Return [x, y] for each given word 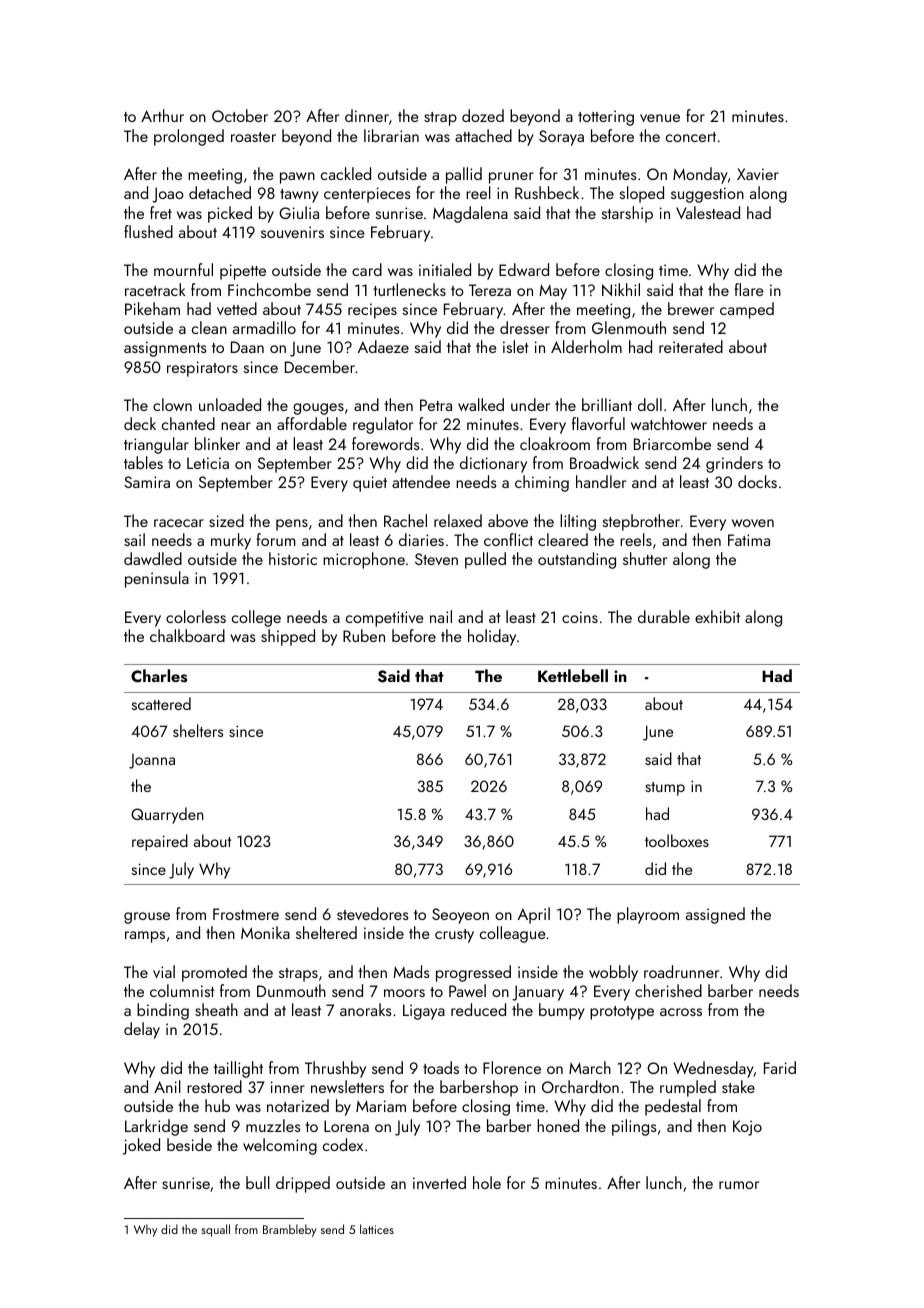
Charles [159, 676]
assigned [715, 915]
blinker [217, 443]
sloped [642, 194]
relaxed [458, 520]
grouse [147, 918]
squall [215, 1230]
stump [665, 789]
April [534, 915]
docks [757, 481]
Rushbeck [547, 192]
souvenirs [292, 232]
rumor [739, 1185]
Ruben [364, 635]
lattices [377, 1229]
